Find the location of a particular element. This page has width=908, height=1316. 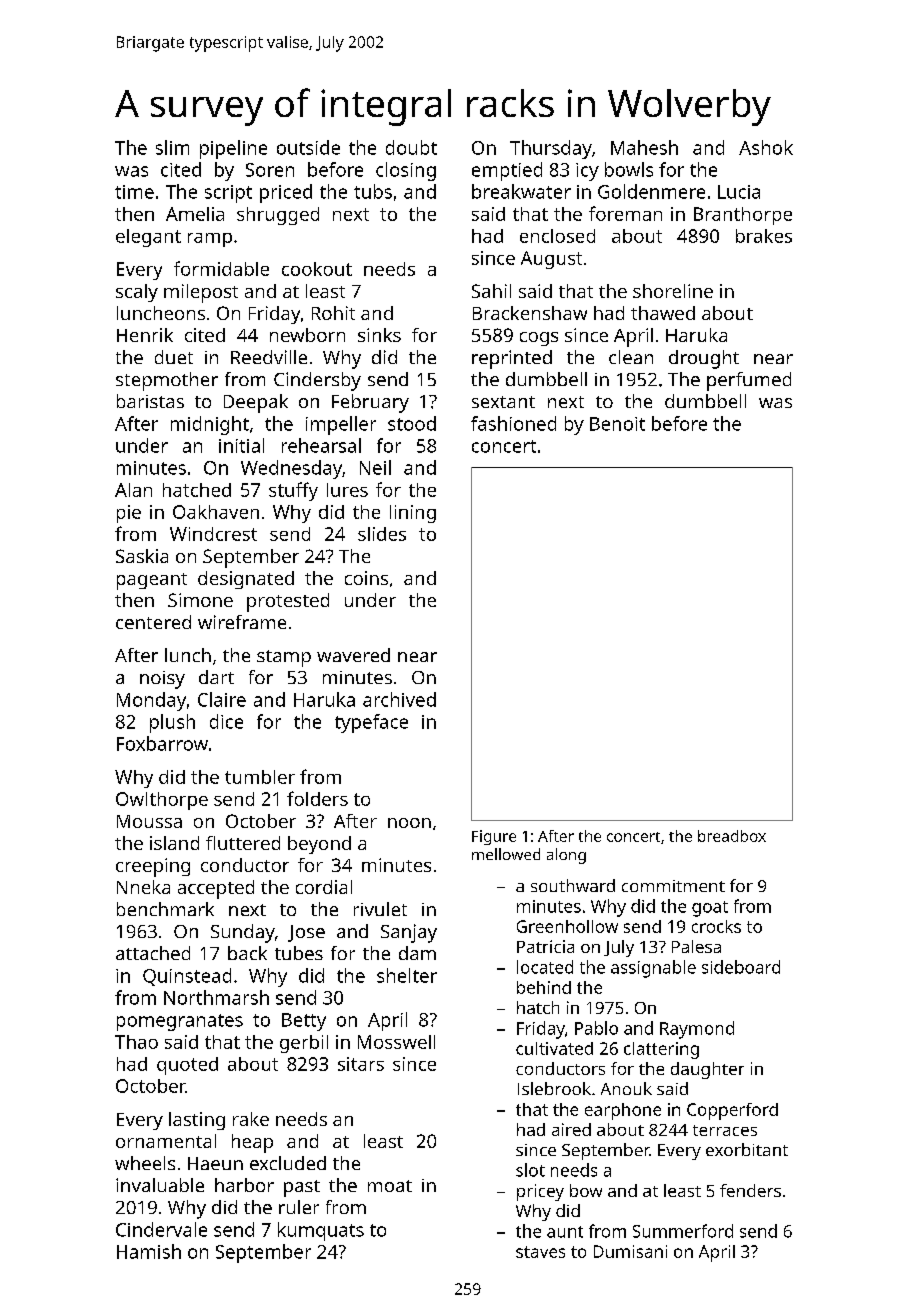

pageant is located at coordinates (152, 581).
